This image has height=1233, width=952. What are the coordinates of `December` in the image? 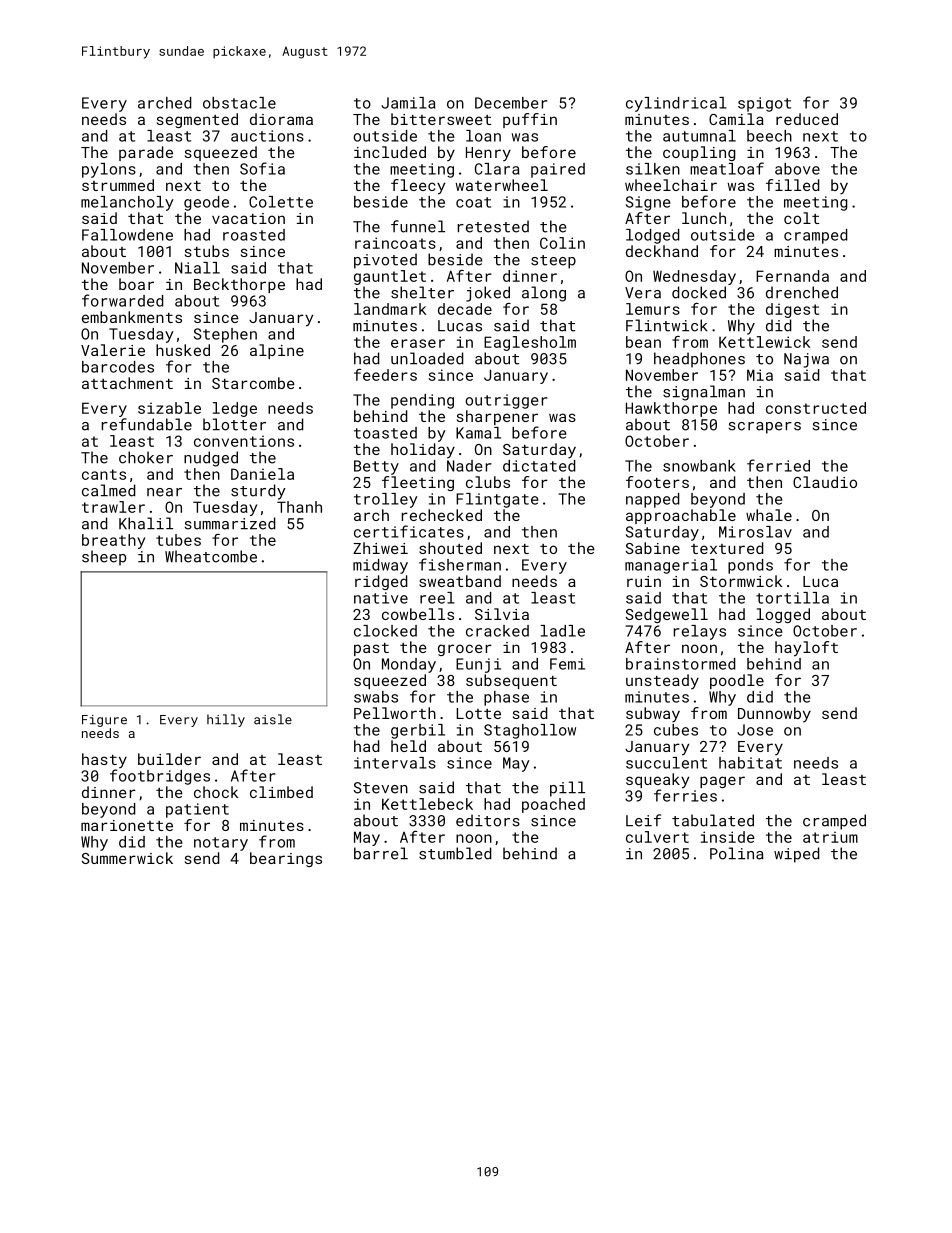 It's located at (511, 103).
